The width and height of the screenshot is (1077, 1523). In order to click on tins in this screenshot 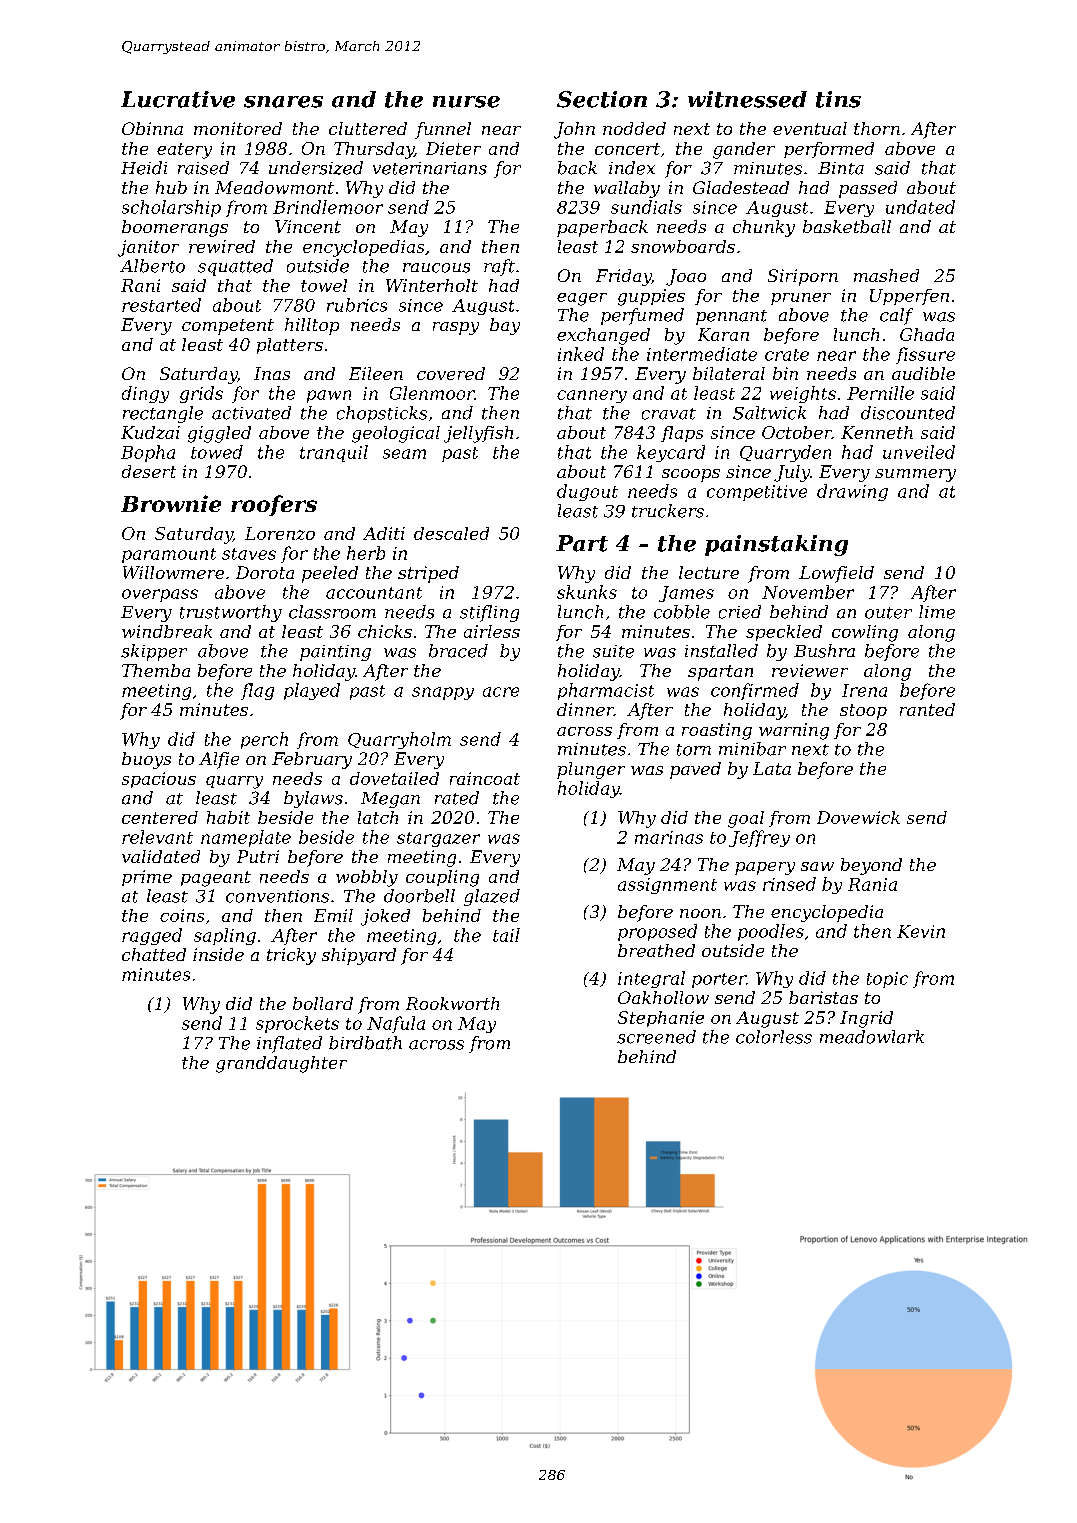, I will do `click(838, 99)`.
